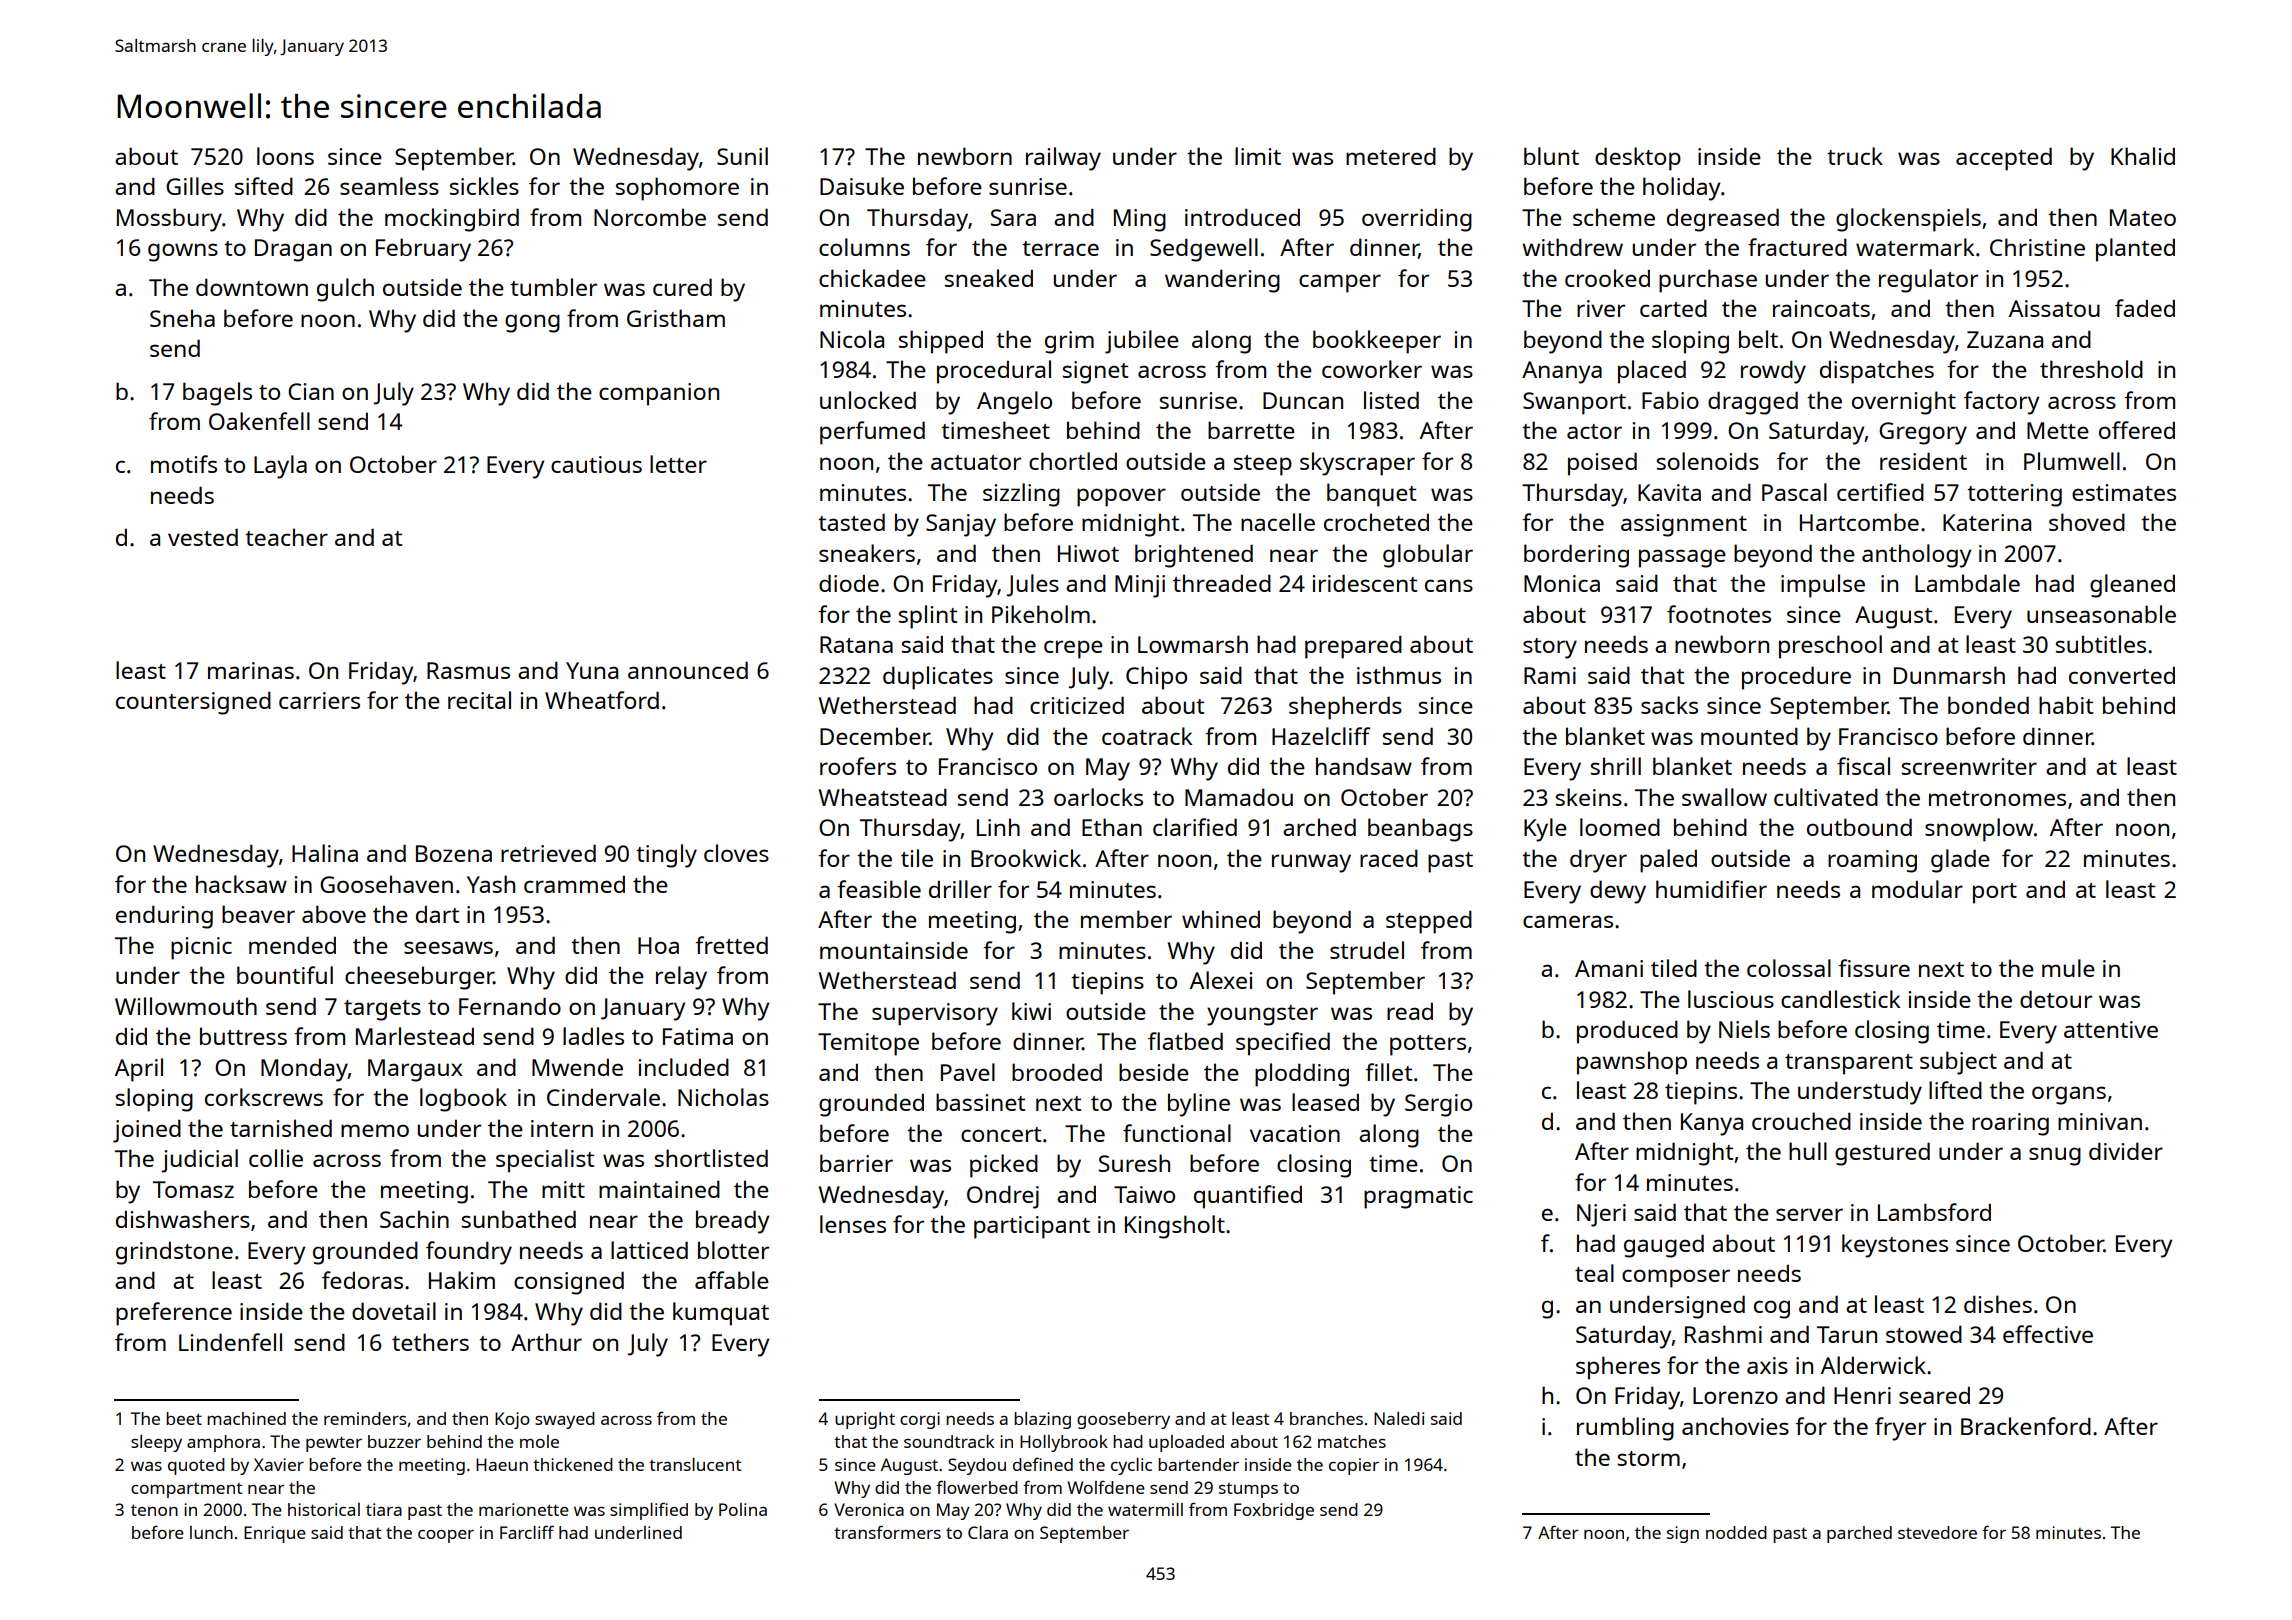 Image resolution: width=2292 pixels, height=1620 pixels. What do you see at coordinates (286, 537) in the document?
I see `teacher` at bounding box center [286, 537].
